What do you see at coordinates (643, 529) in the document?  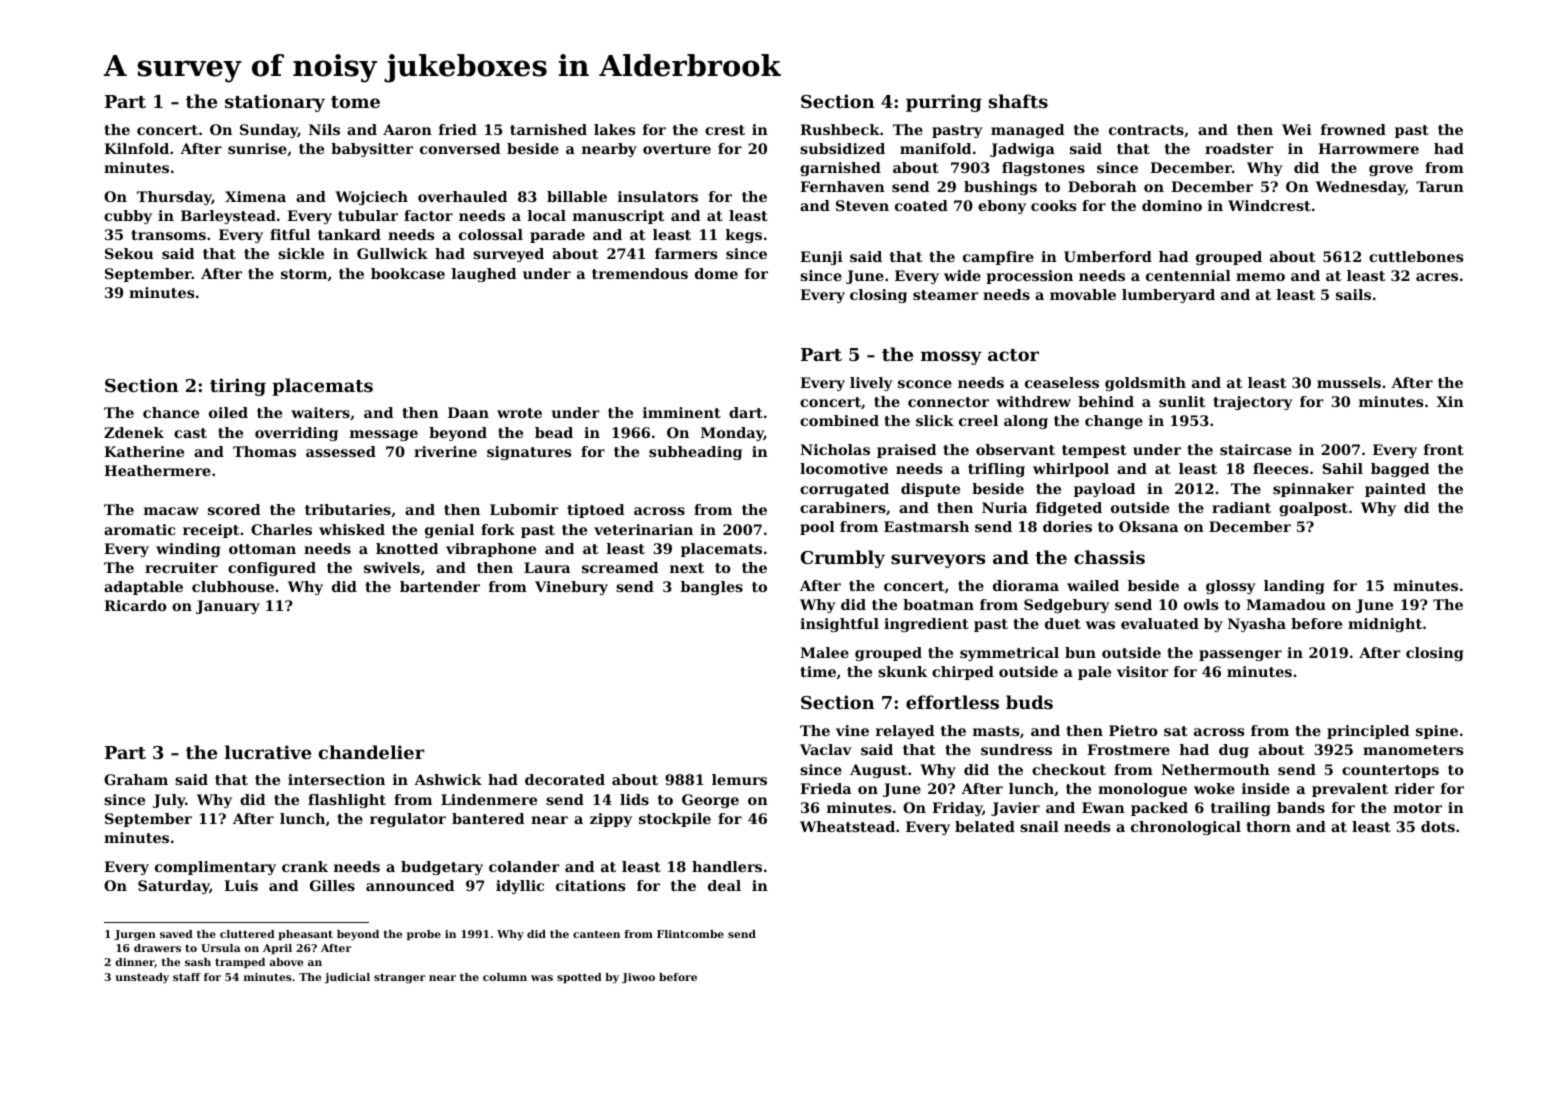 I see `veterinarian` at bounding box center [643, 529].
